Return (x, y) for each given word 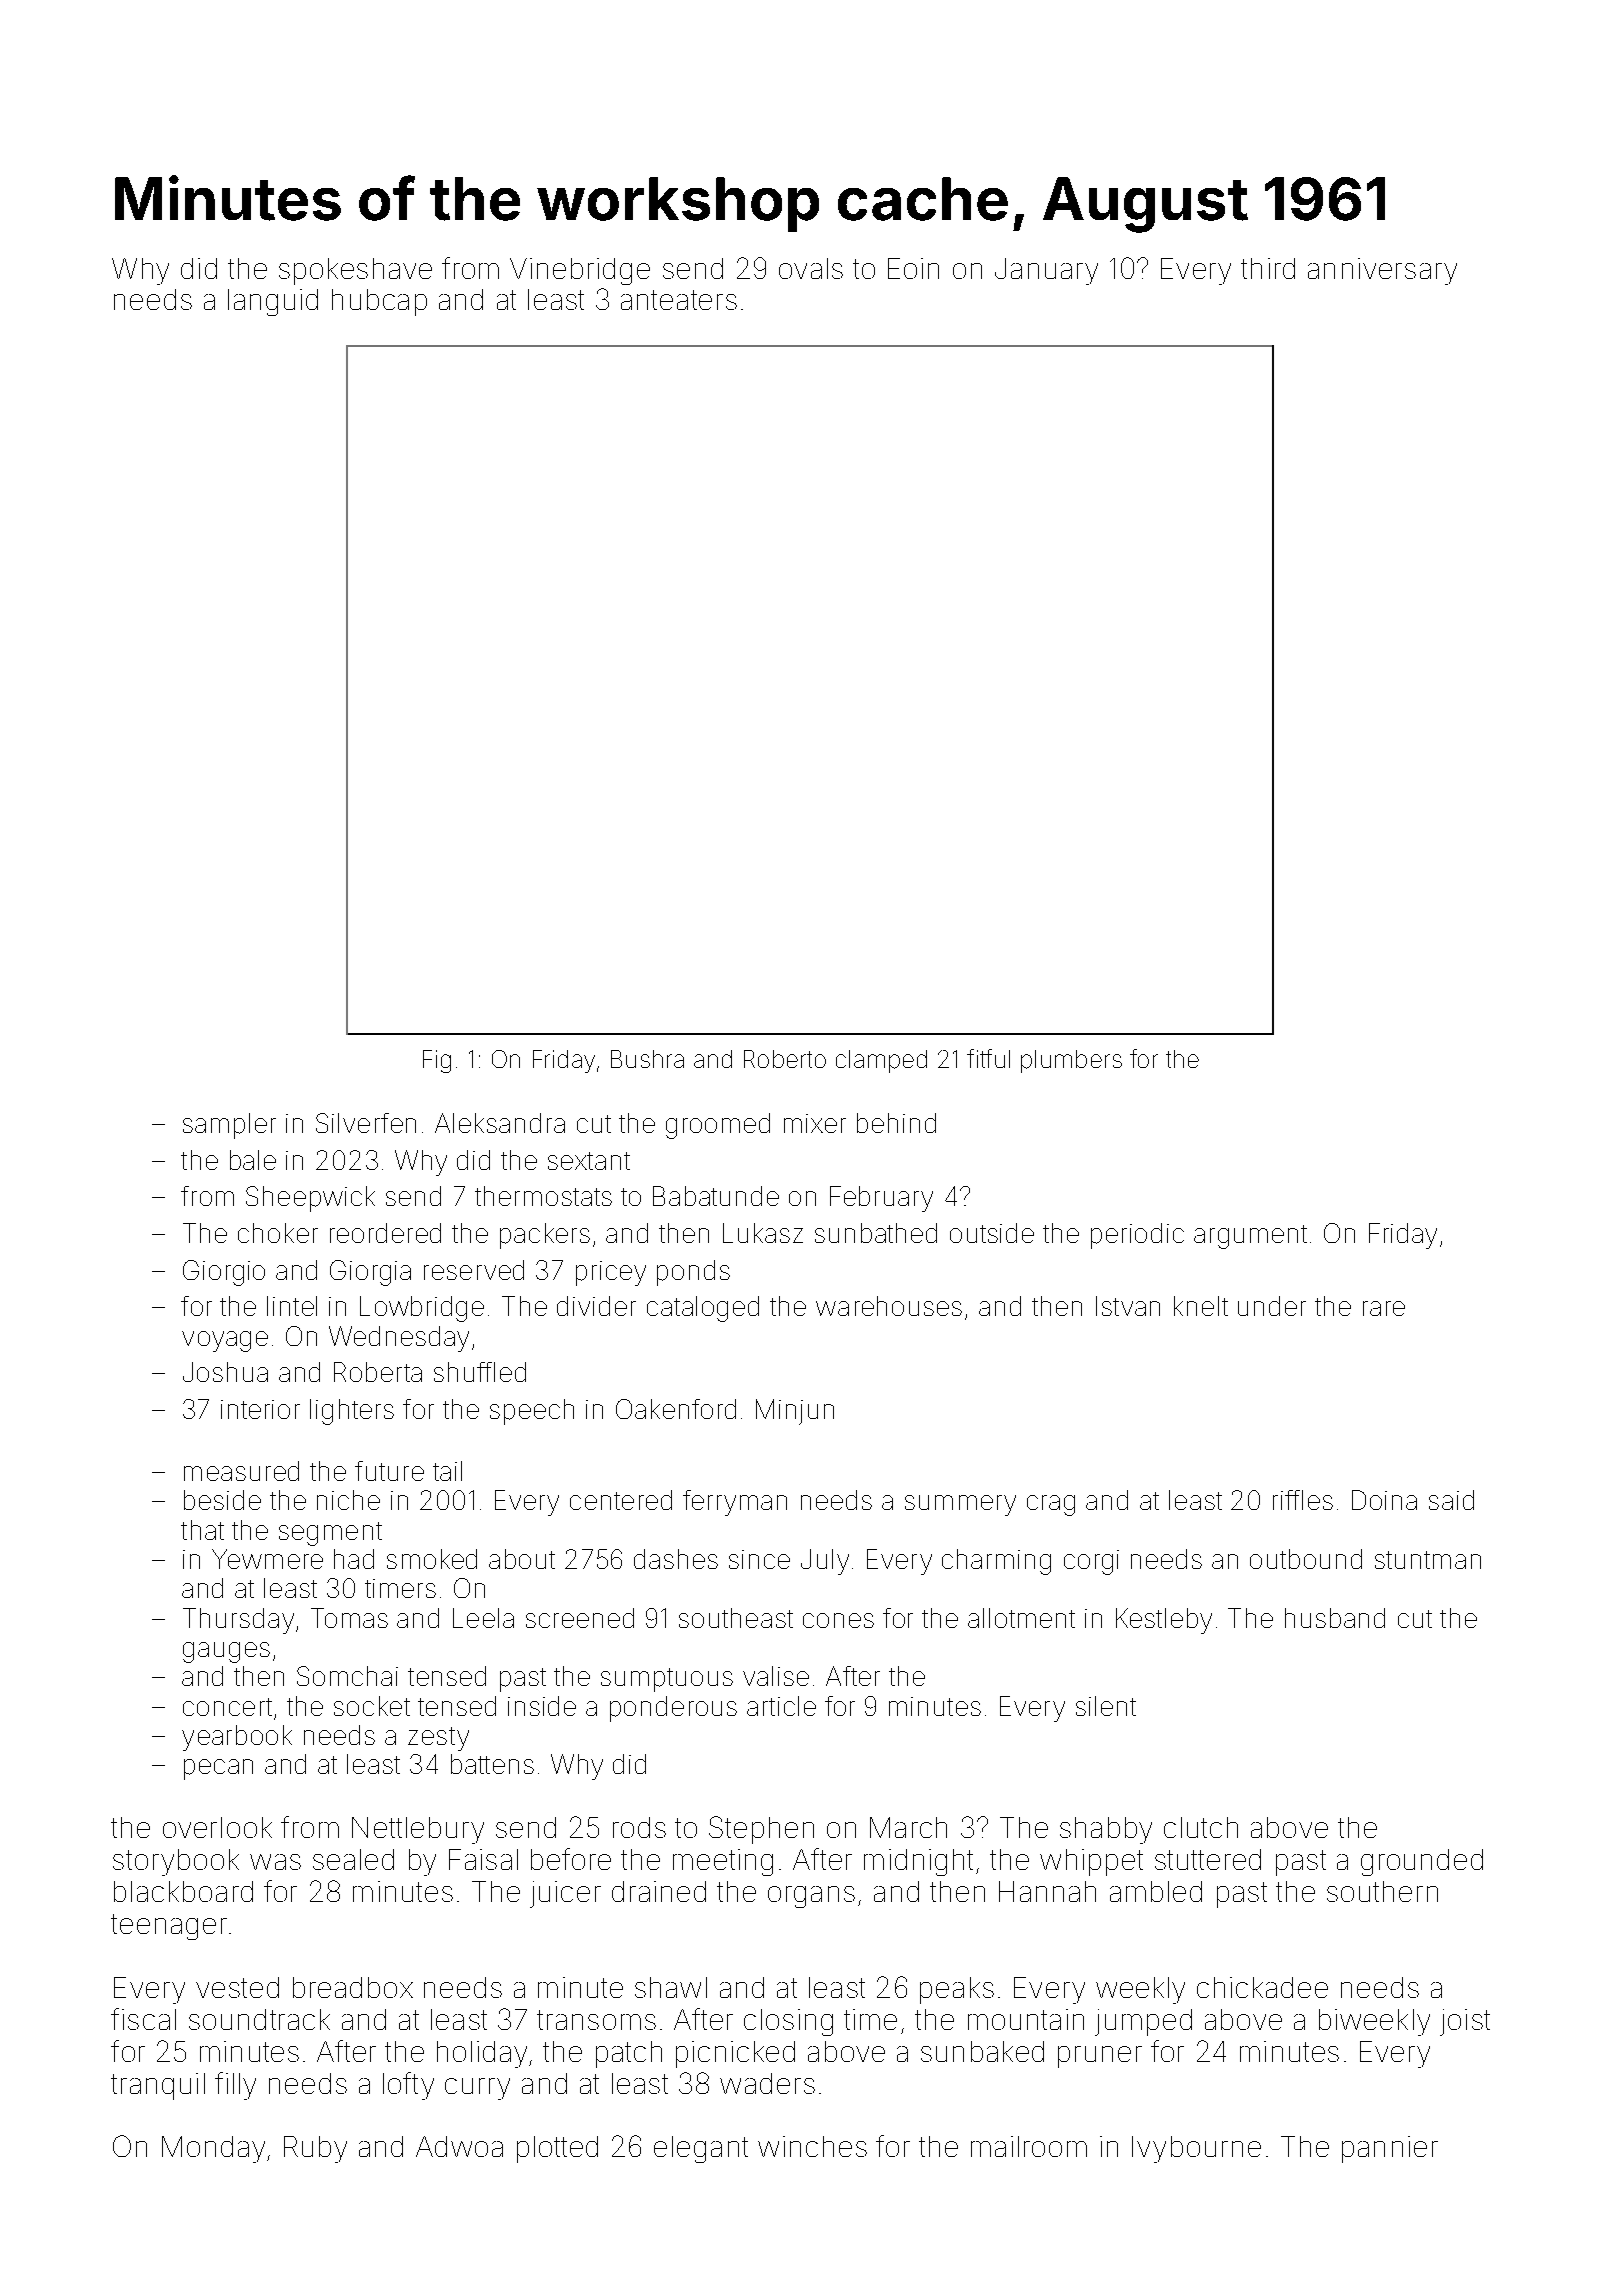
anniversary (1382, 271)
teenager (169, 1927)
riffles (1303, 1500)
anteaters (679, 300)
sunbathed (876, 1233)
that (202, 1530)
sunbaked (982, 2051)
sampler (229, 1126)
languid (273, 302)
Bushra (647, 1059)
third (1268, 268)
